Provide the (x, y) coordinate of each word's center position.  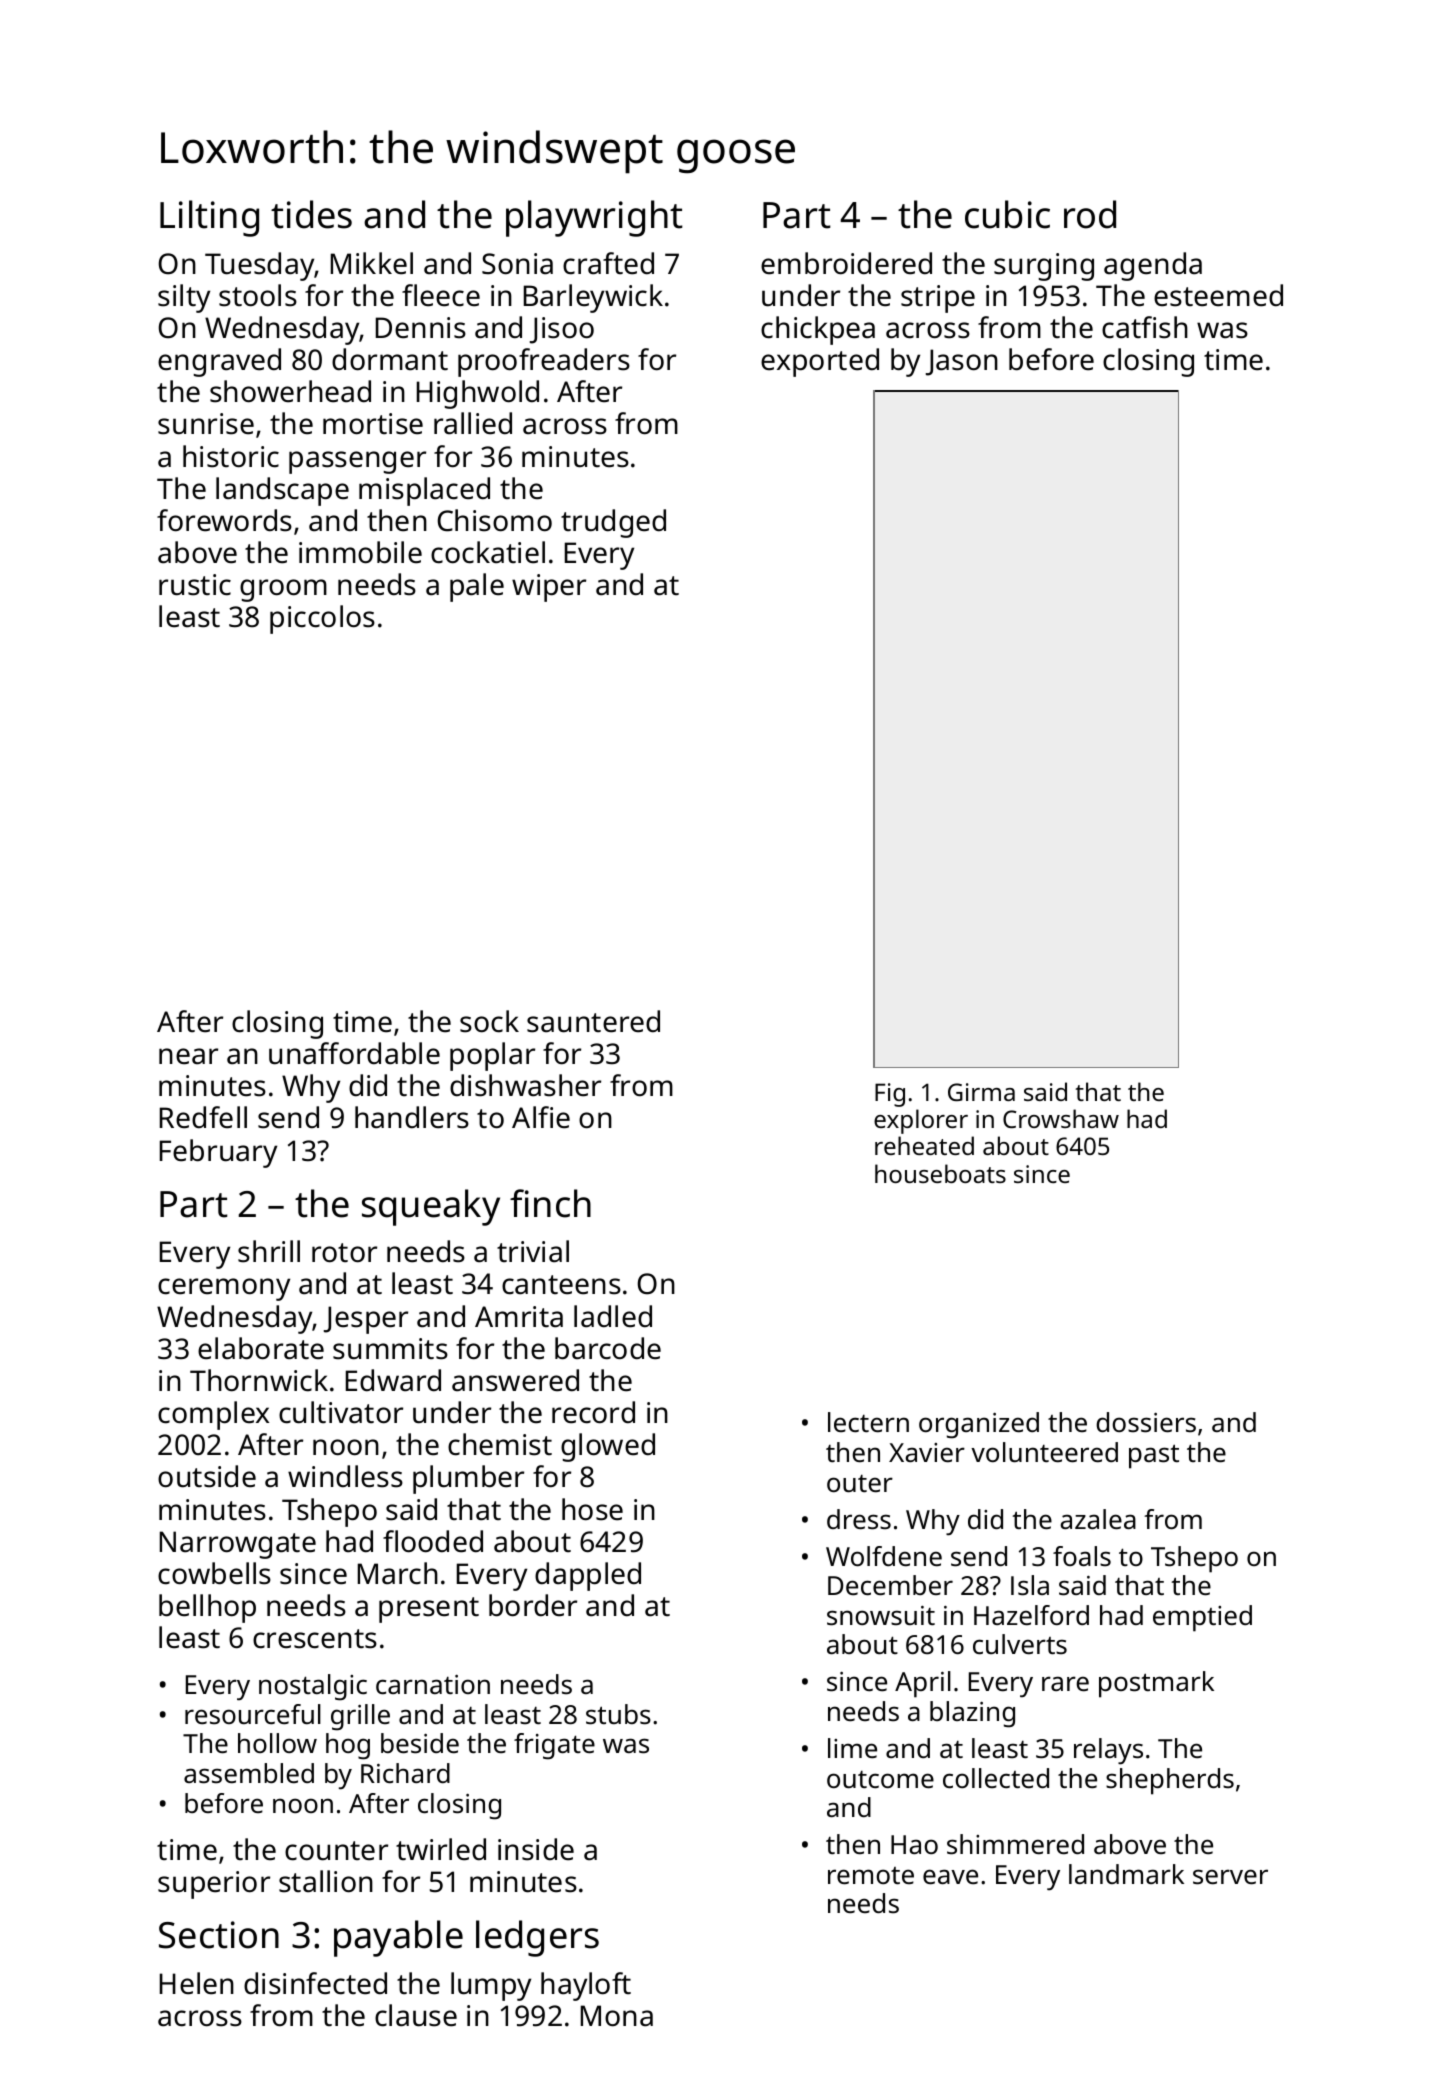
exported (820, 362)
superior (214, 1885)
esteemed (1218, 295)
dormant (390, 359)
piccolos (322, 619)
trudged (613, 523)
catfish (1145, 327)
